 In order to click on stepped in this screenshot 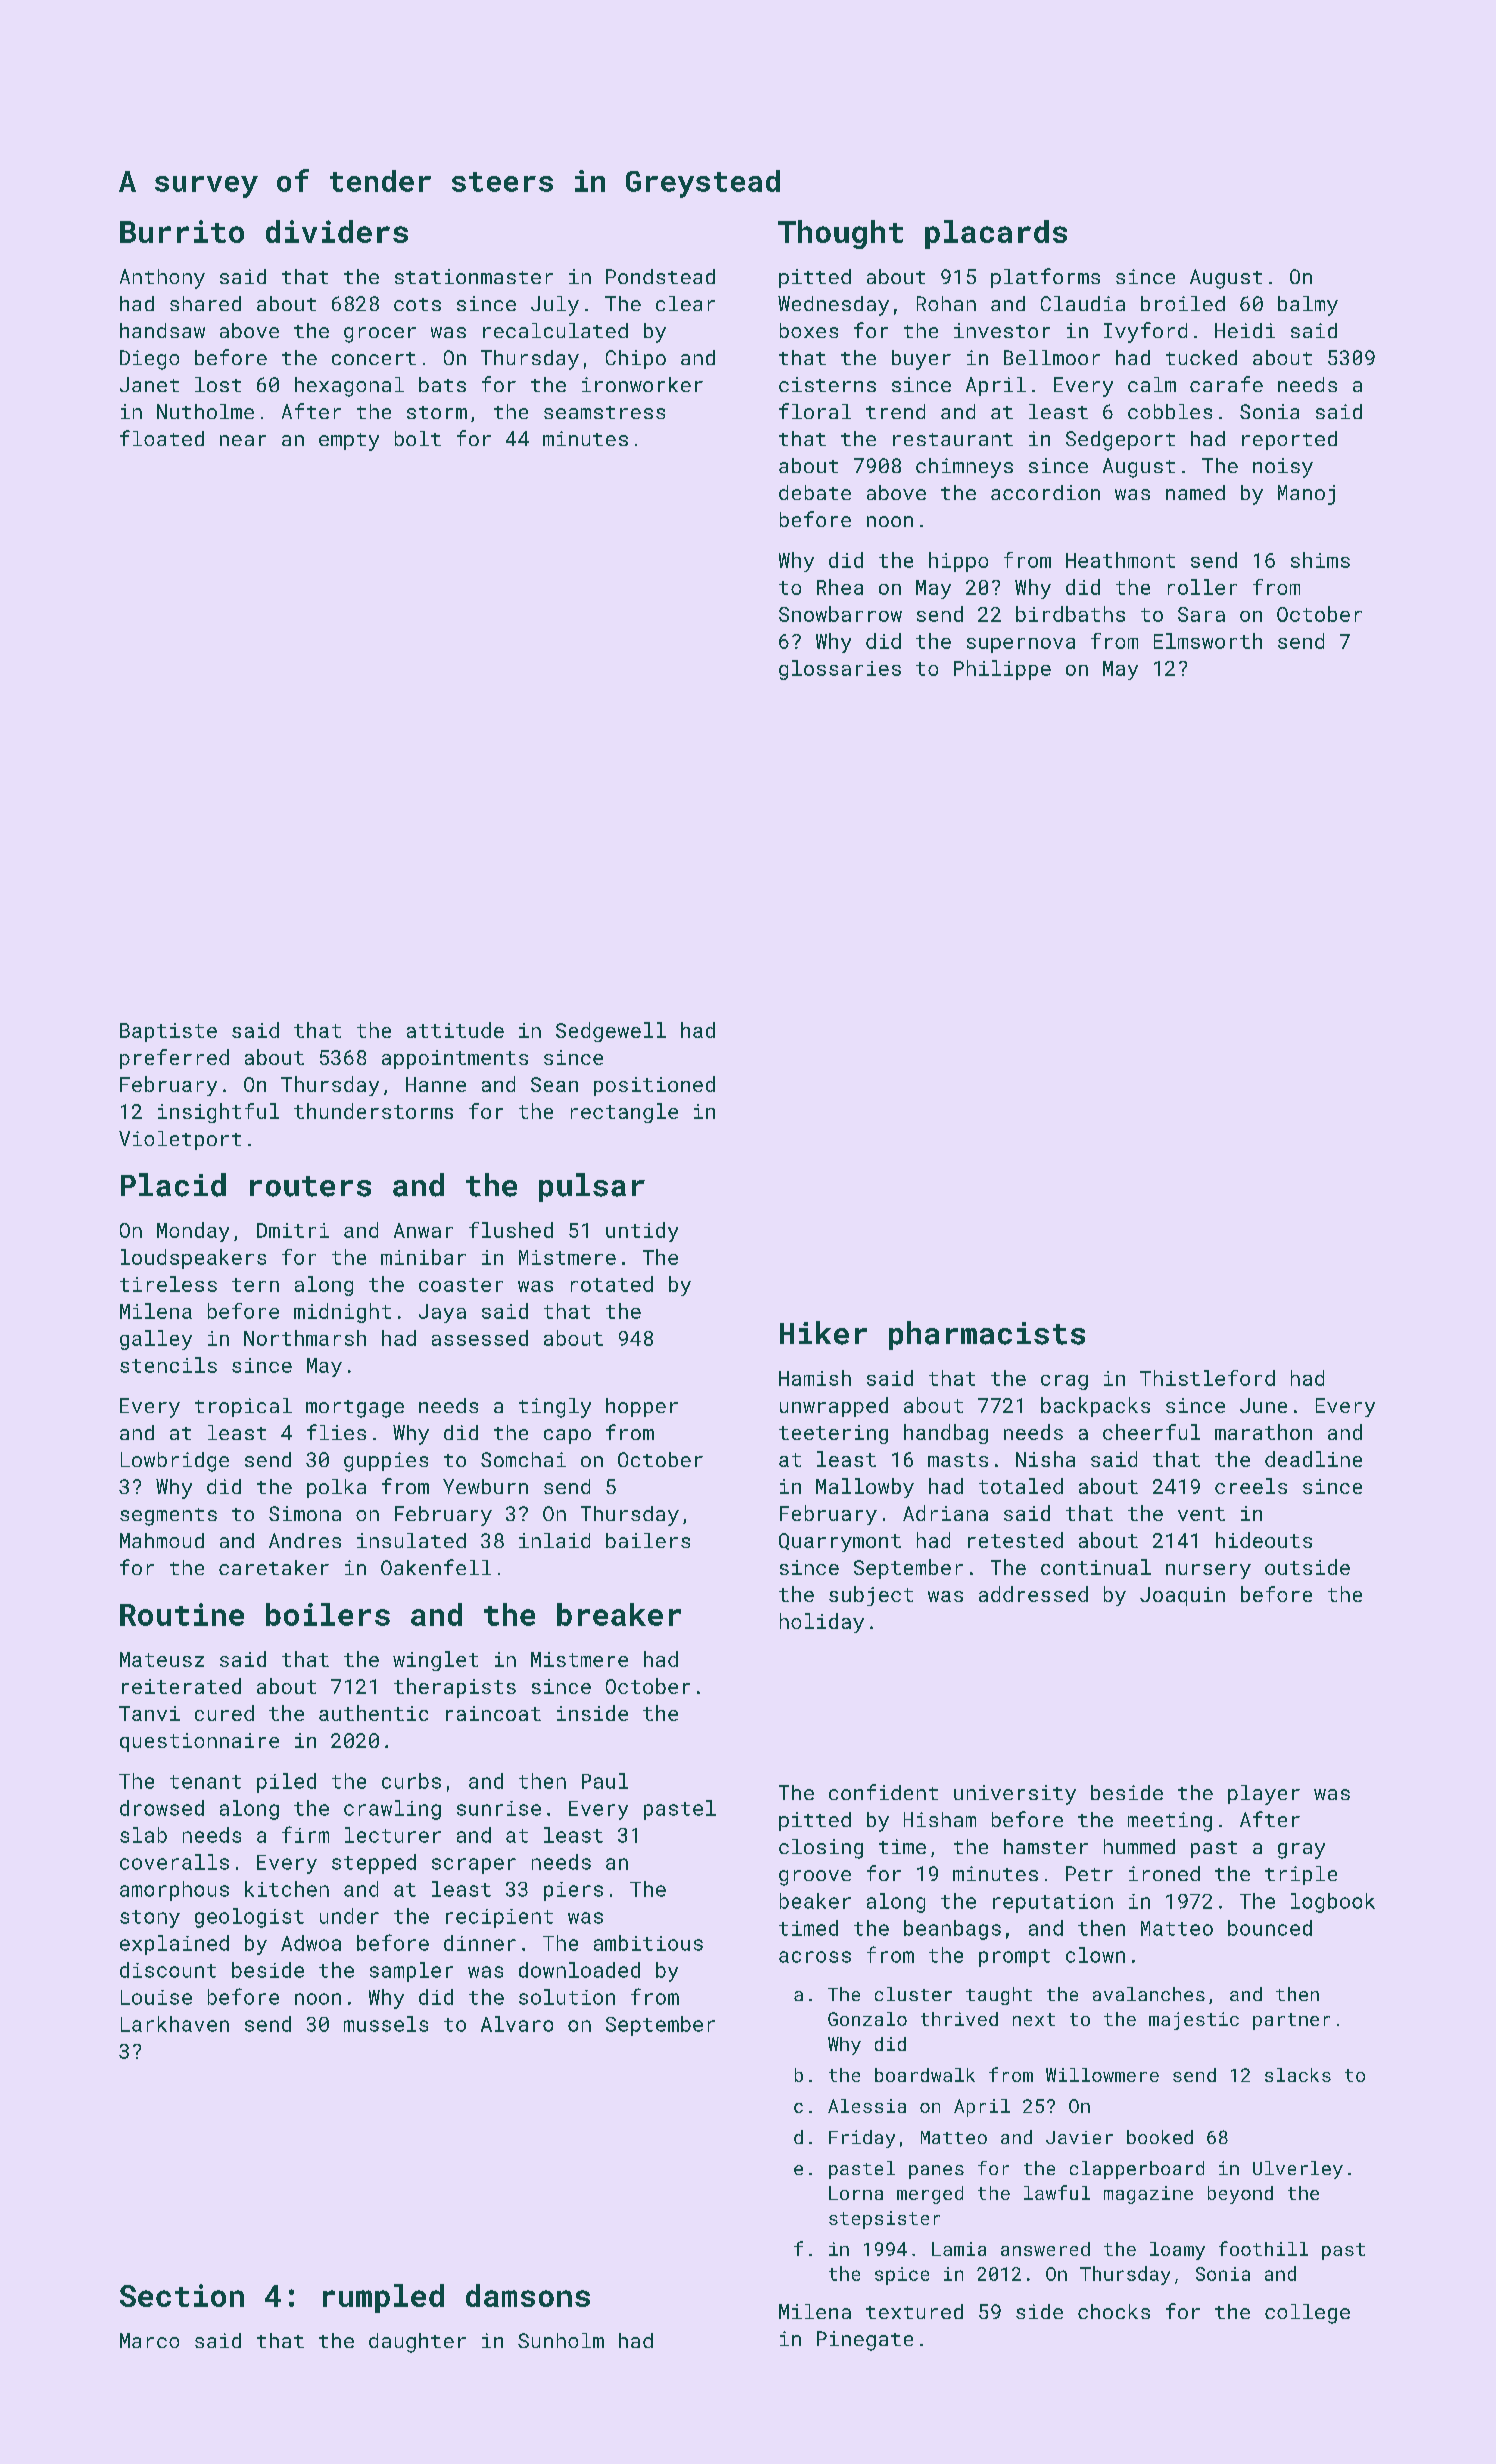, I will do `click(374, 1864)`.
